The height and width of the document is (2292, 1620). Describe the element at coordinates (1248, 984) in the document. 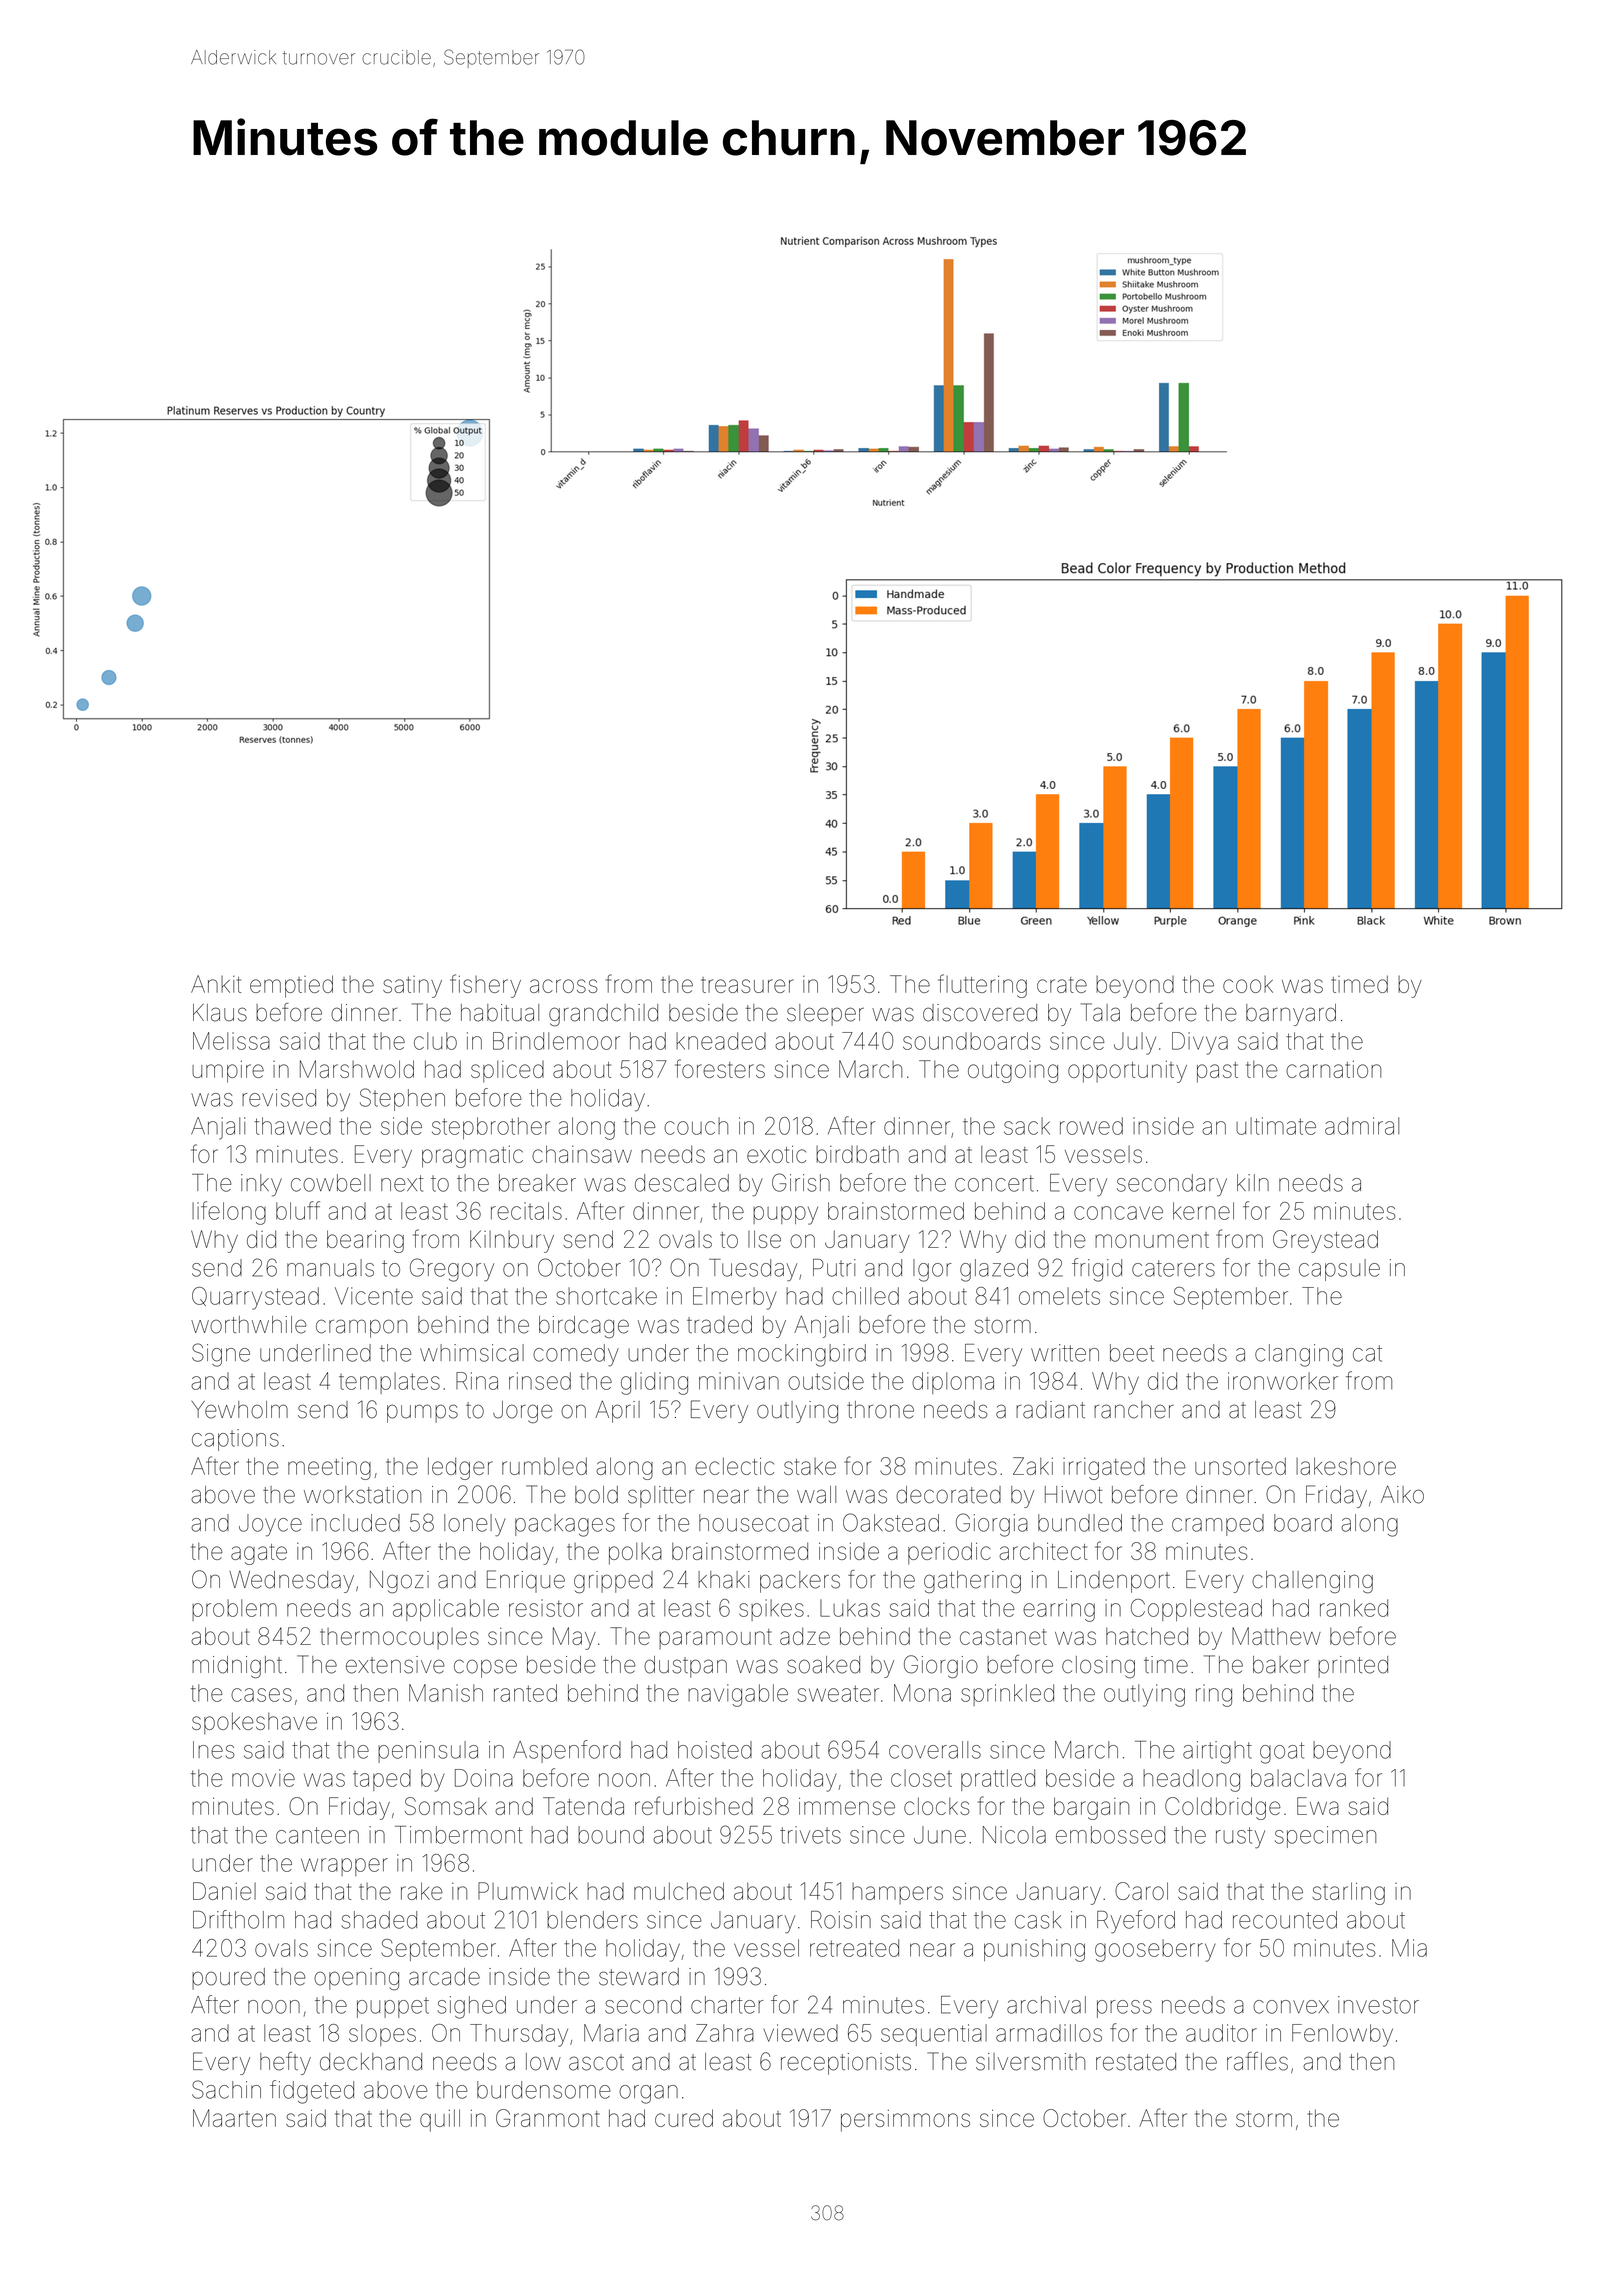

I see `cook` at that location.
